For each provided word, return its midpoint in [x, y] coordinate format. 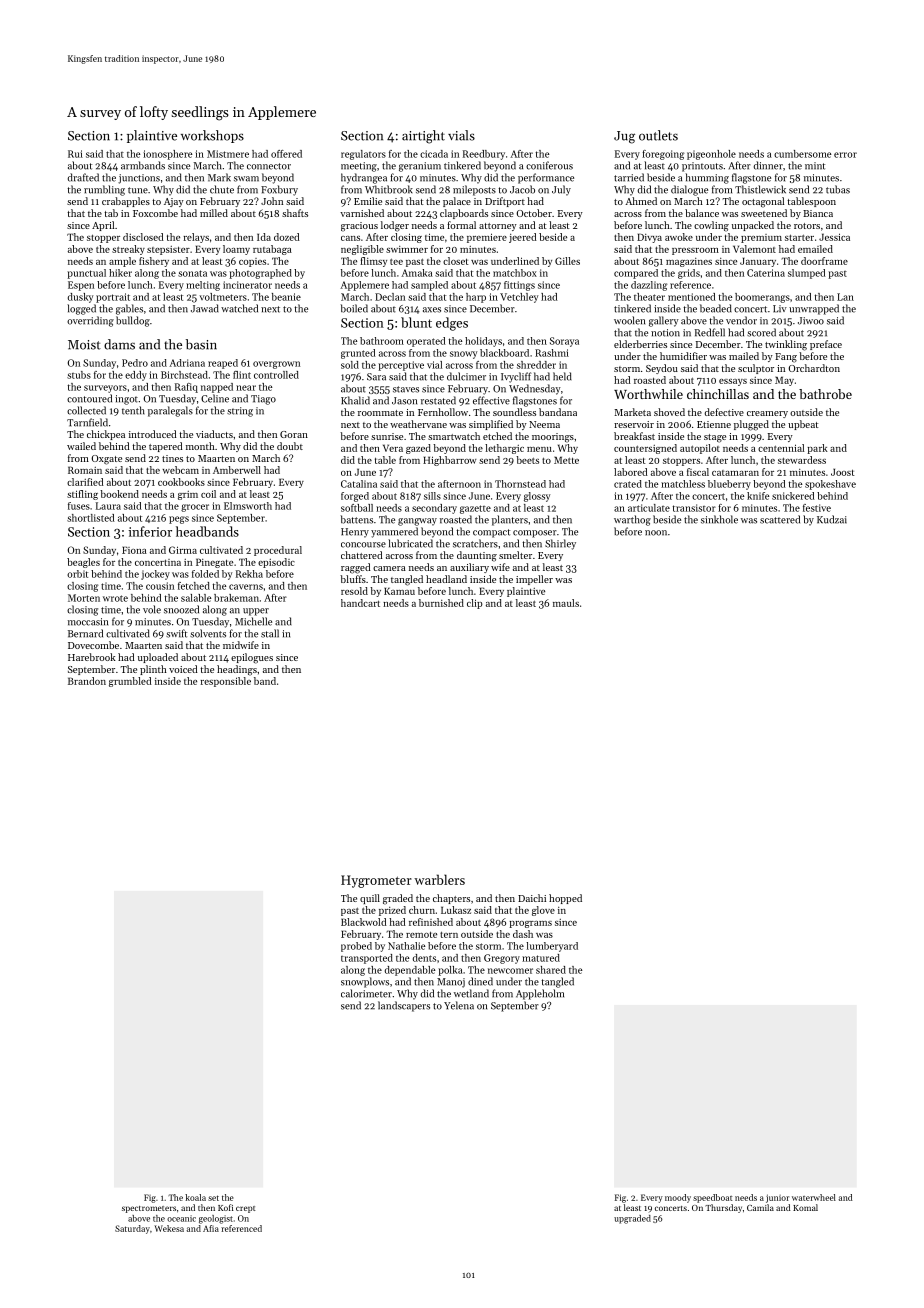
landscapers [404, 1006]
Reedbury [484, 155]
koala [195, 1197]
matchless [683, 484]
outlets [658, 135]
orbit [77, 574]
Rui [75, 154]
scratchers [475, 543]
